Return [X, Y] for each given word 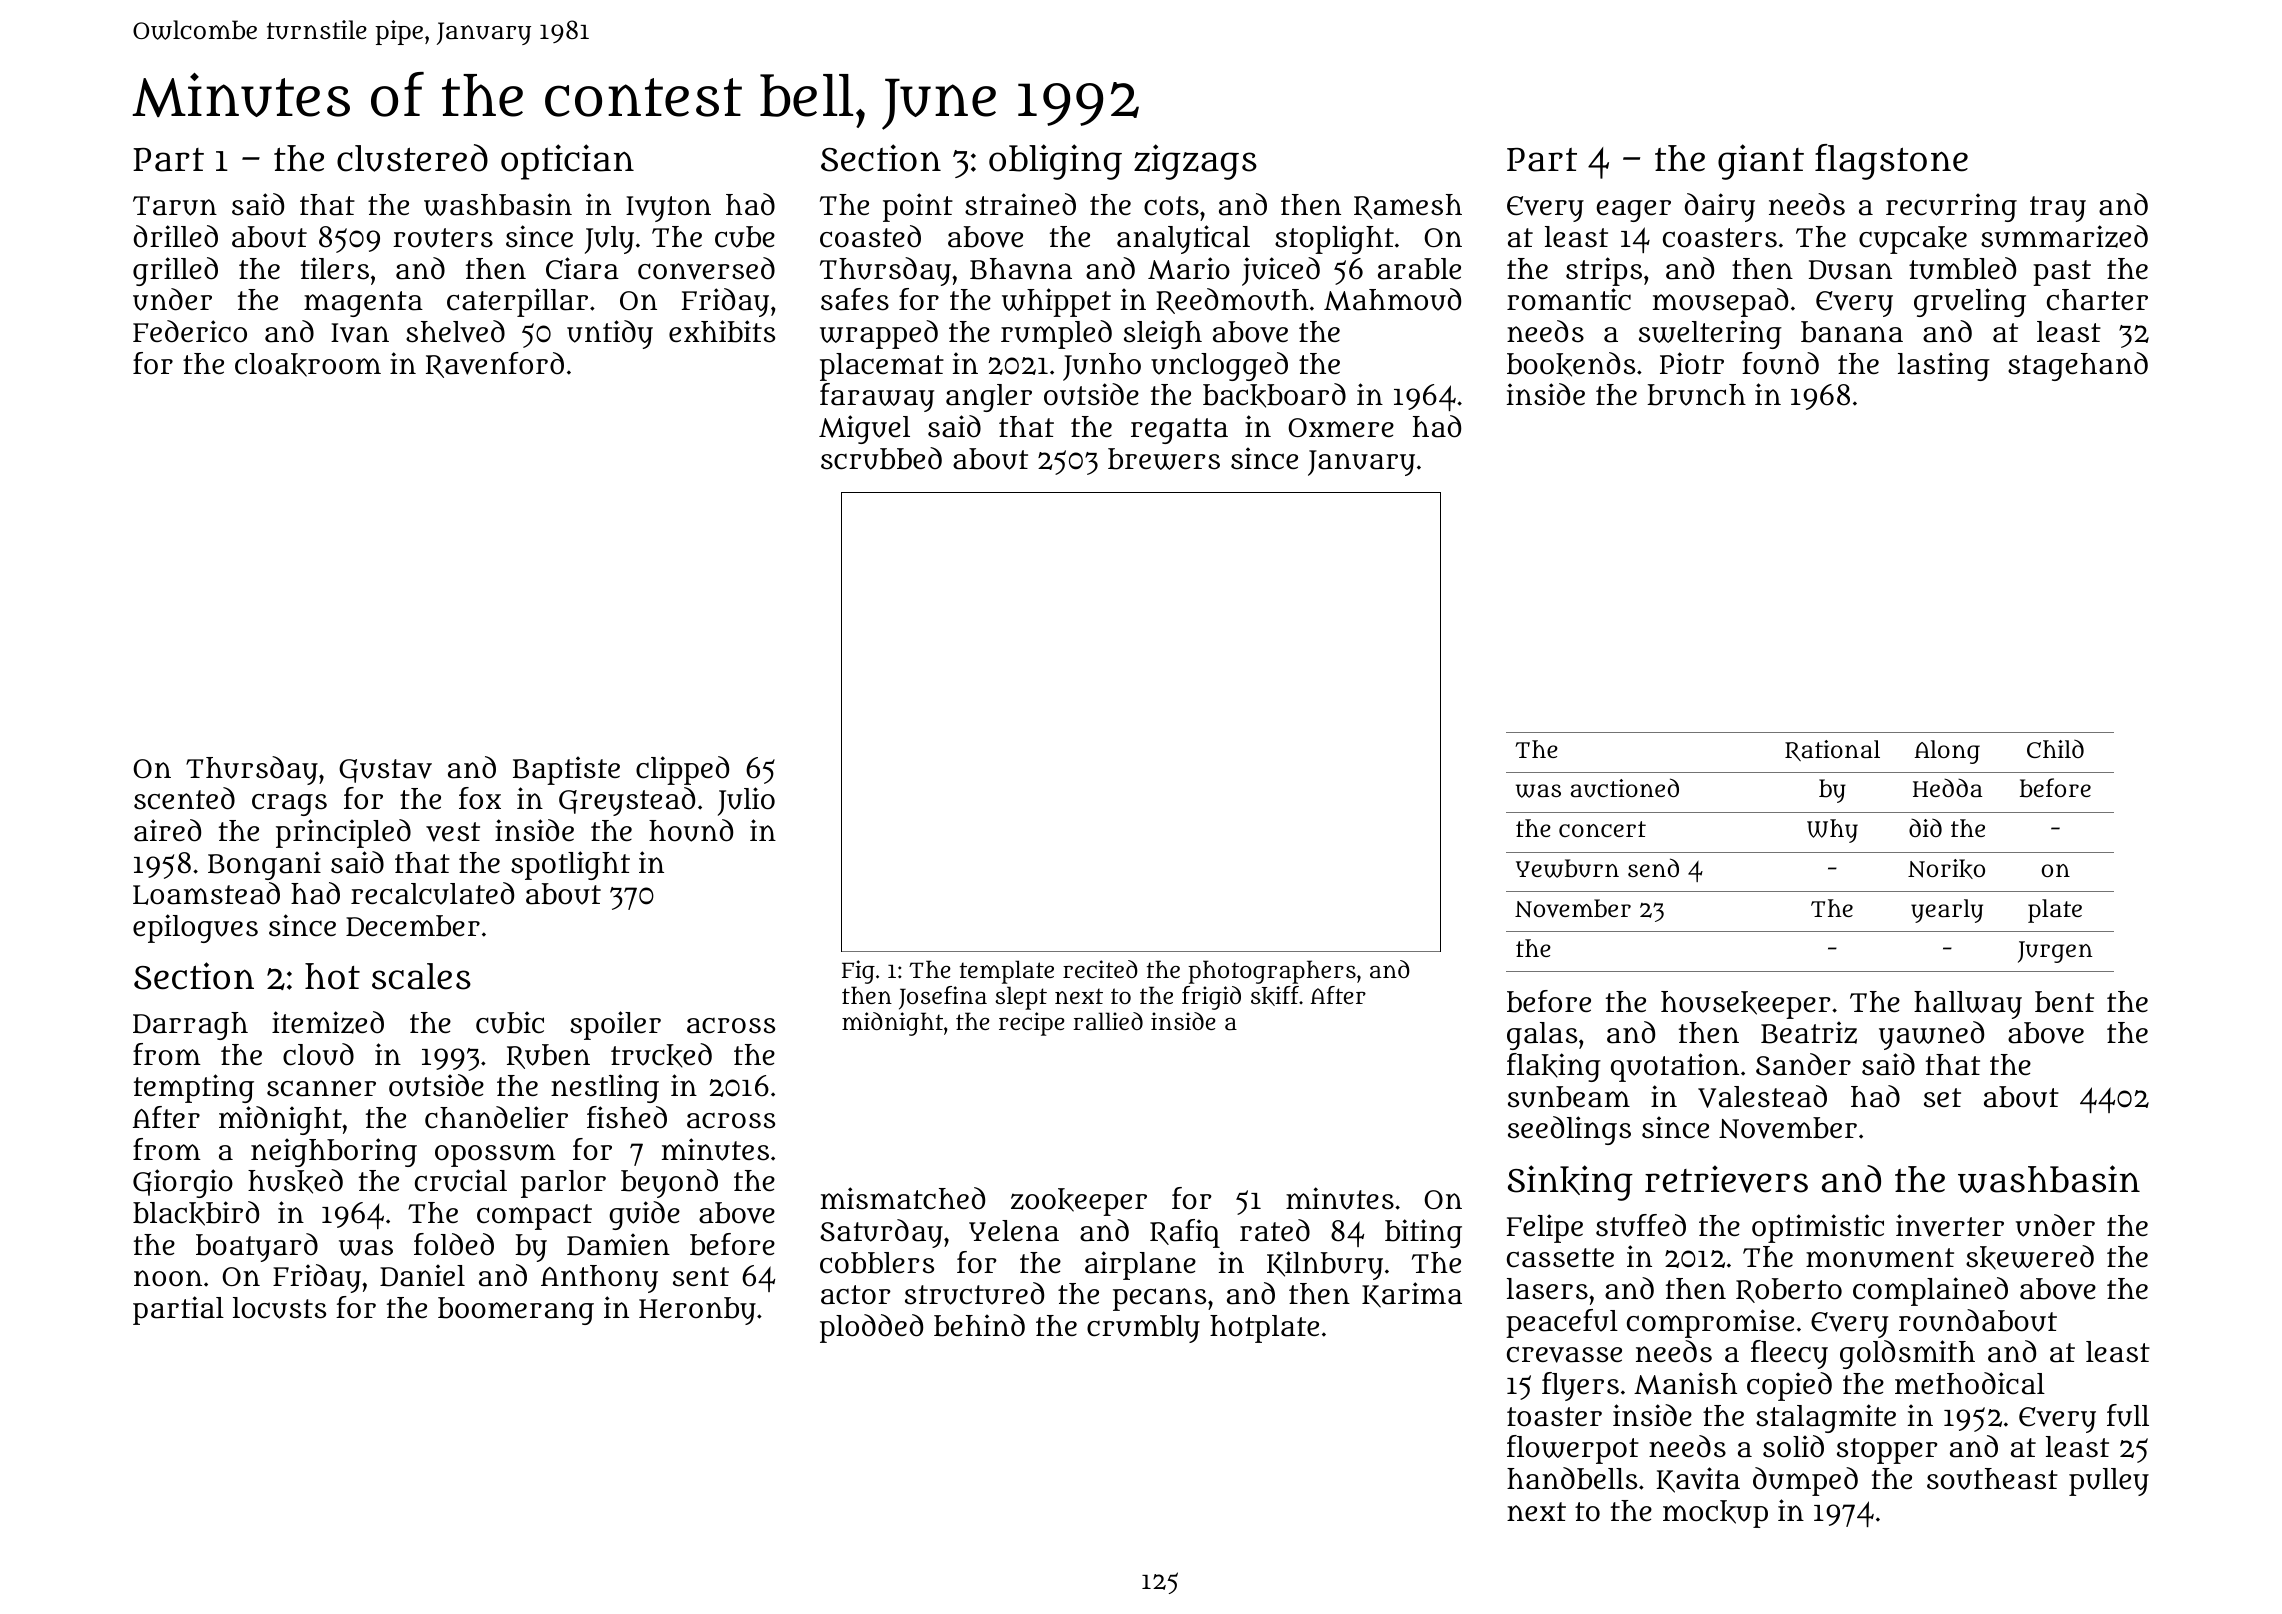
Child [2055, 748]
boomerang [516, 1311]
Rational [1832, 750]
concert [1602, 829]
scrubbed [881, 458]
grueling [1970, 302]
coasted [870, 236]
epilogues [195, 928]
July [609, 240]
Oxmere [1341, 427]
